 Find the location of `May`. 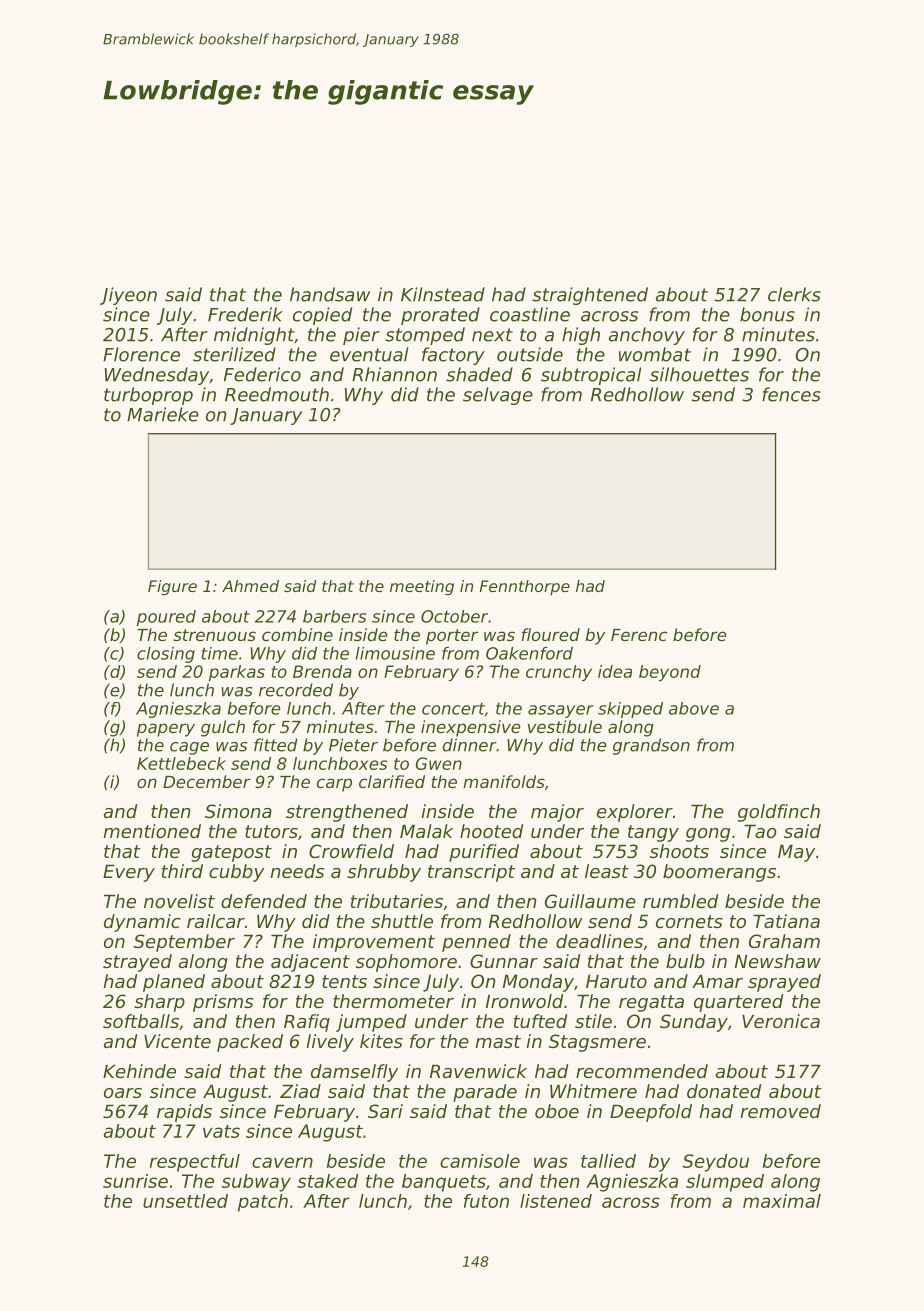

May is located at coordinates (796, 853).
